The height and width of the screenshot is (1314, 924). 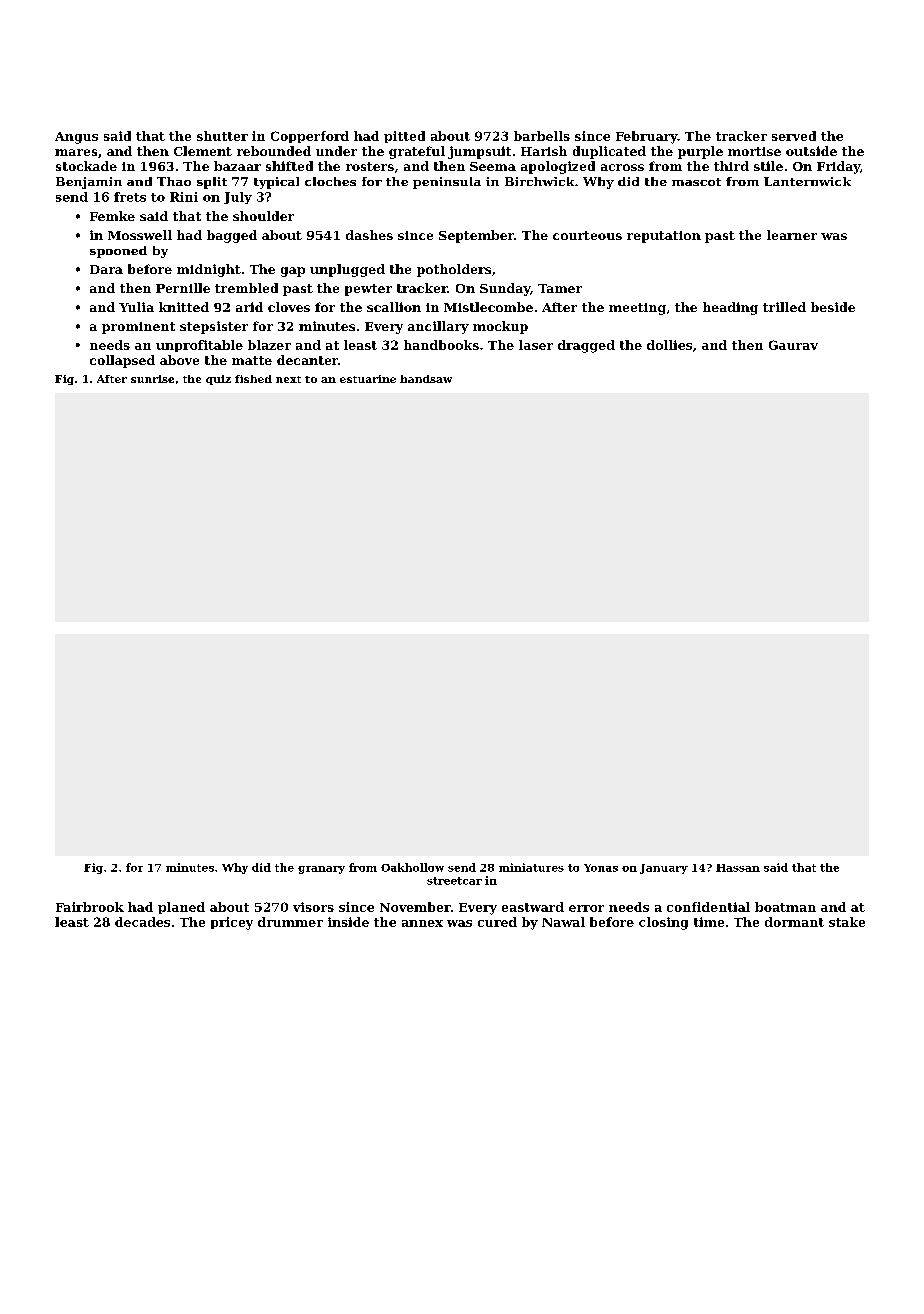 I want to click on dollies, so click(x=669, y=345).
